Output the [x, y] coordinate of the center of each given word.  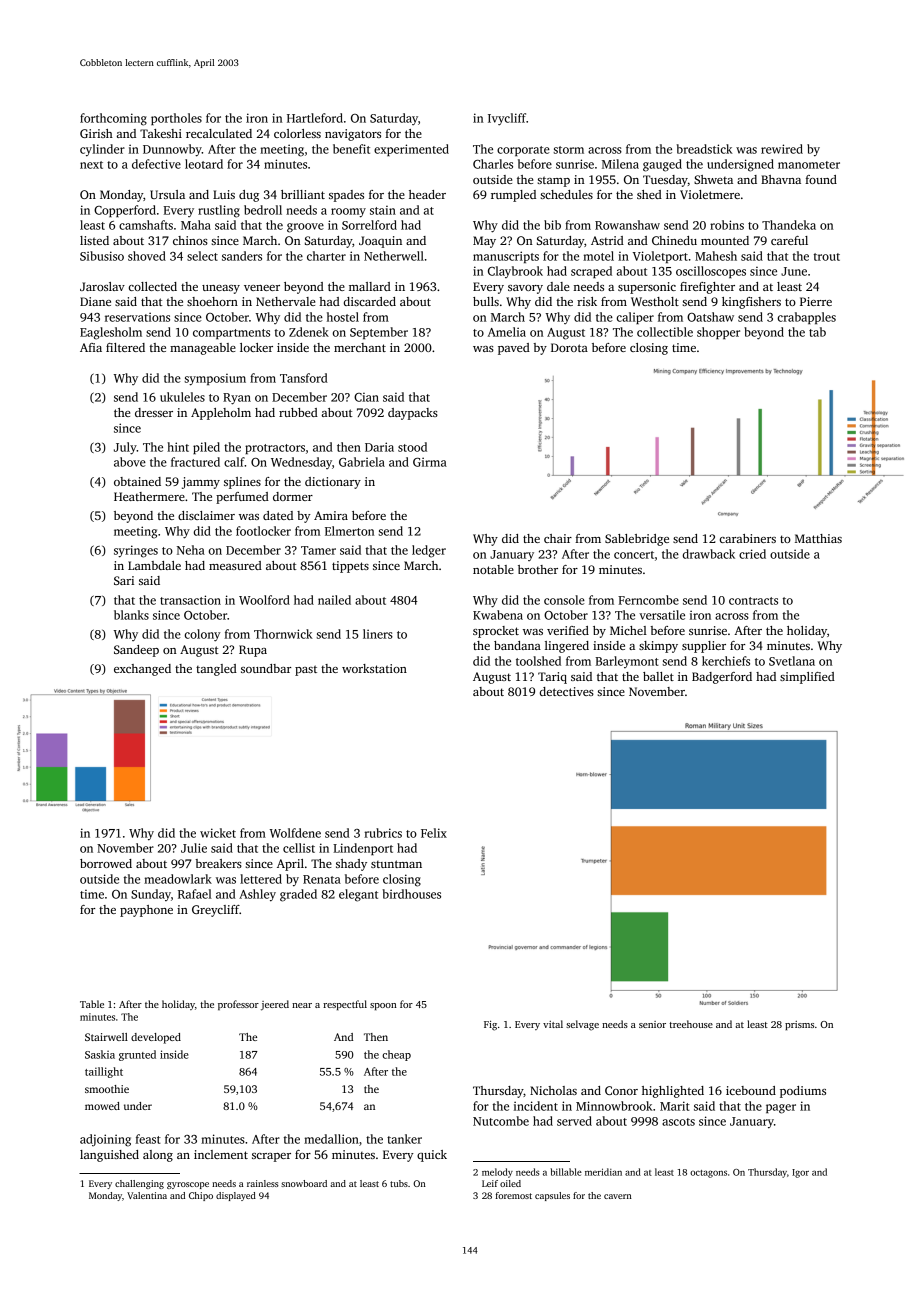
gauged [662, 165]
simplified [807, 678]
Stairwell [106, 1037]
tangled [216, 670]
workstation [374, 668]
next [91, 165]
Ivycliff [507, 119]
